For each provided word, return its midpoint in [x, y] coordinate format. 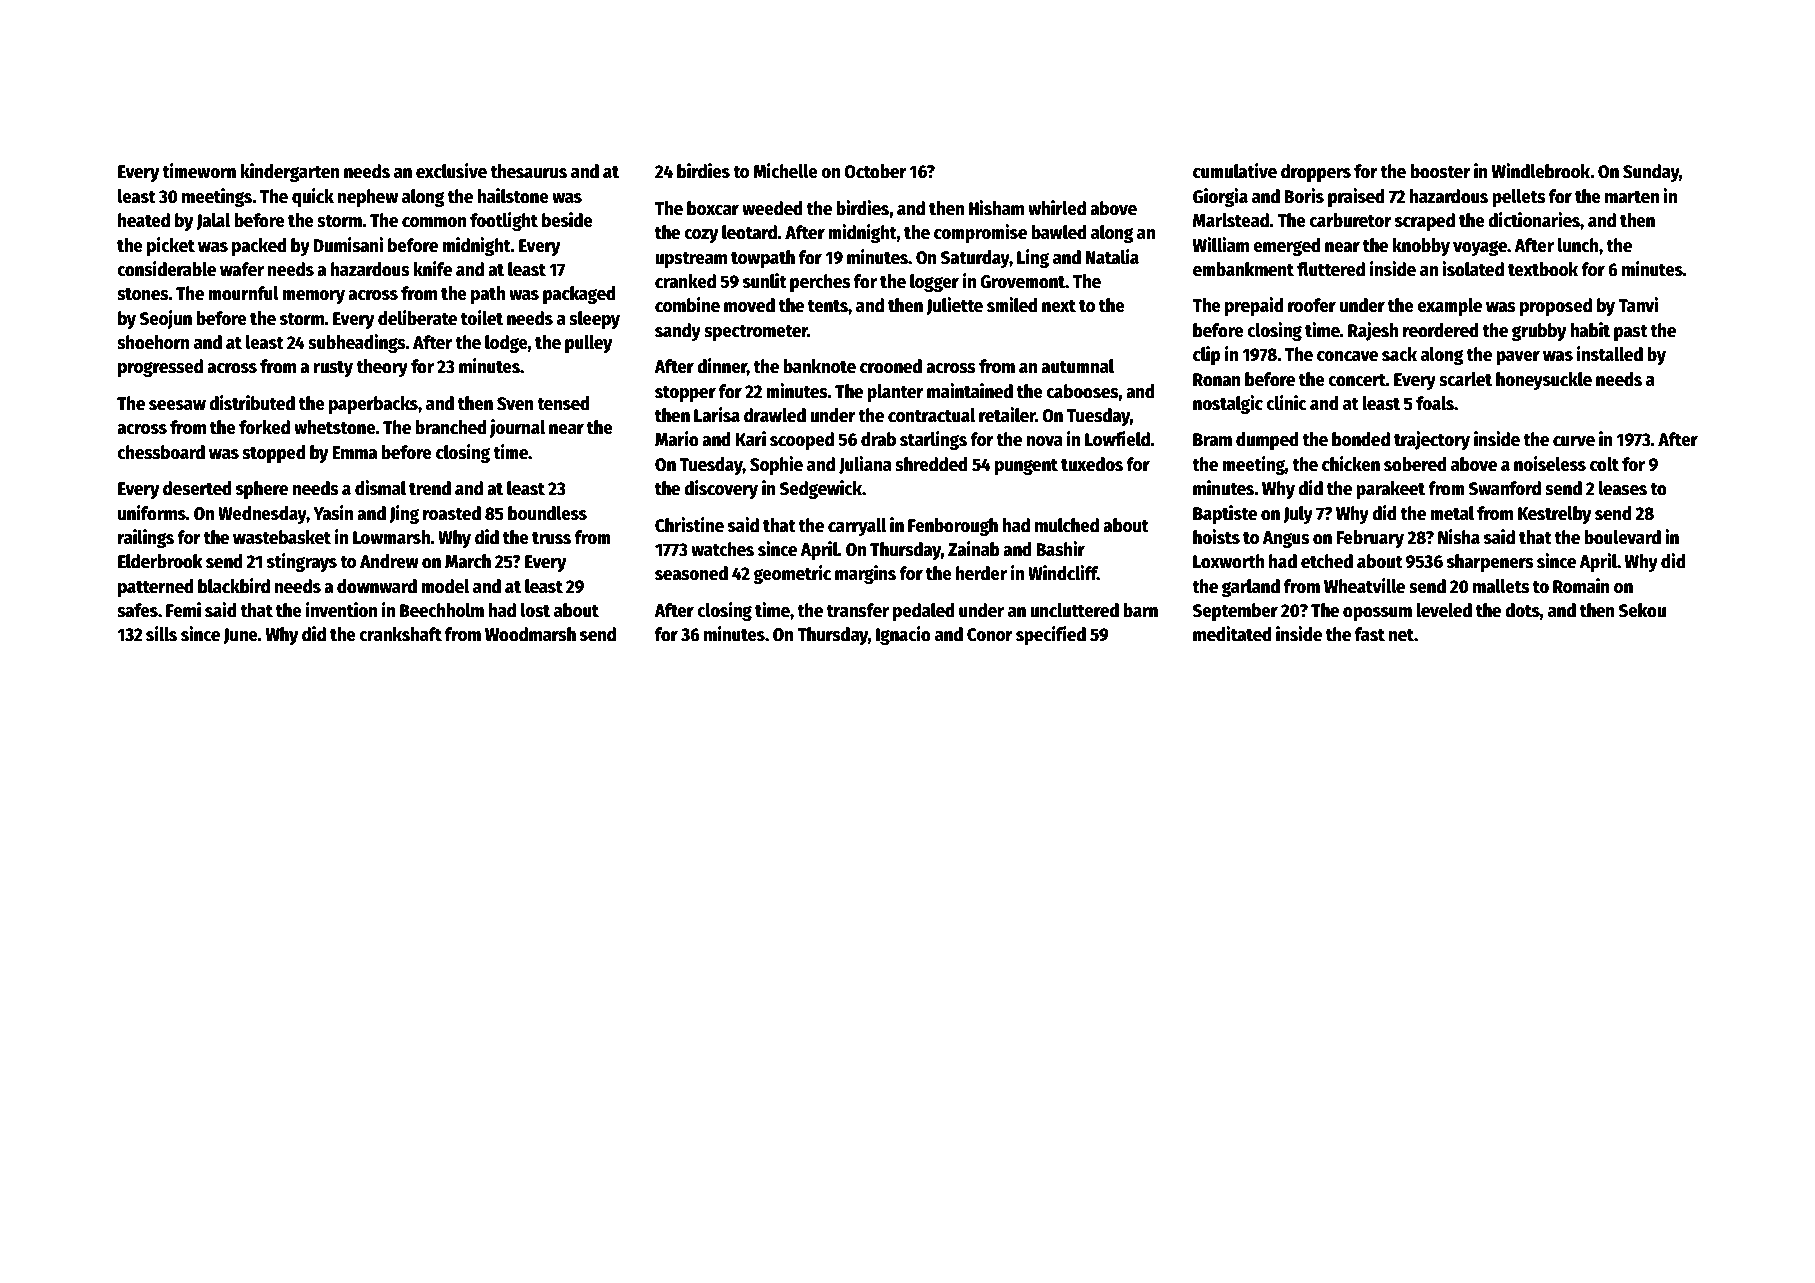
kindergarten [290, 172]
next [1059, 306]
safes [137, 610]
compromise [980, 233]
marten [1632, 197]
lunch [1578, 245]
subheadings [357, 343]
